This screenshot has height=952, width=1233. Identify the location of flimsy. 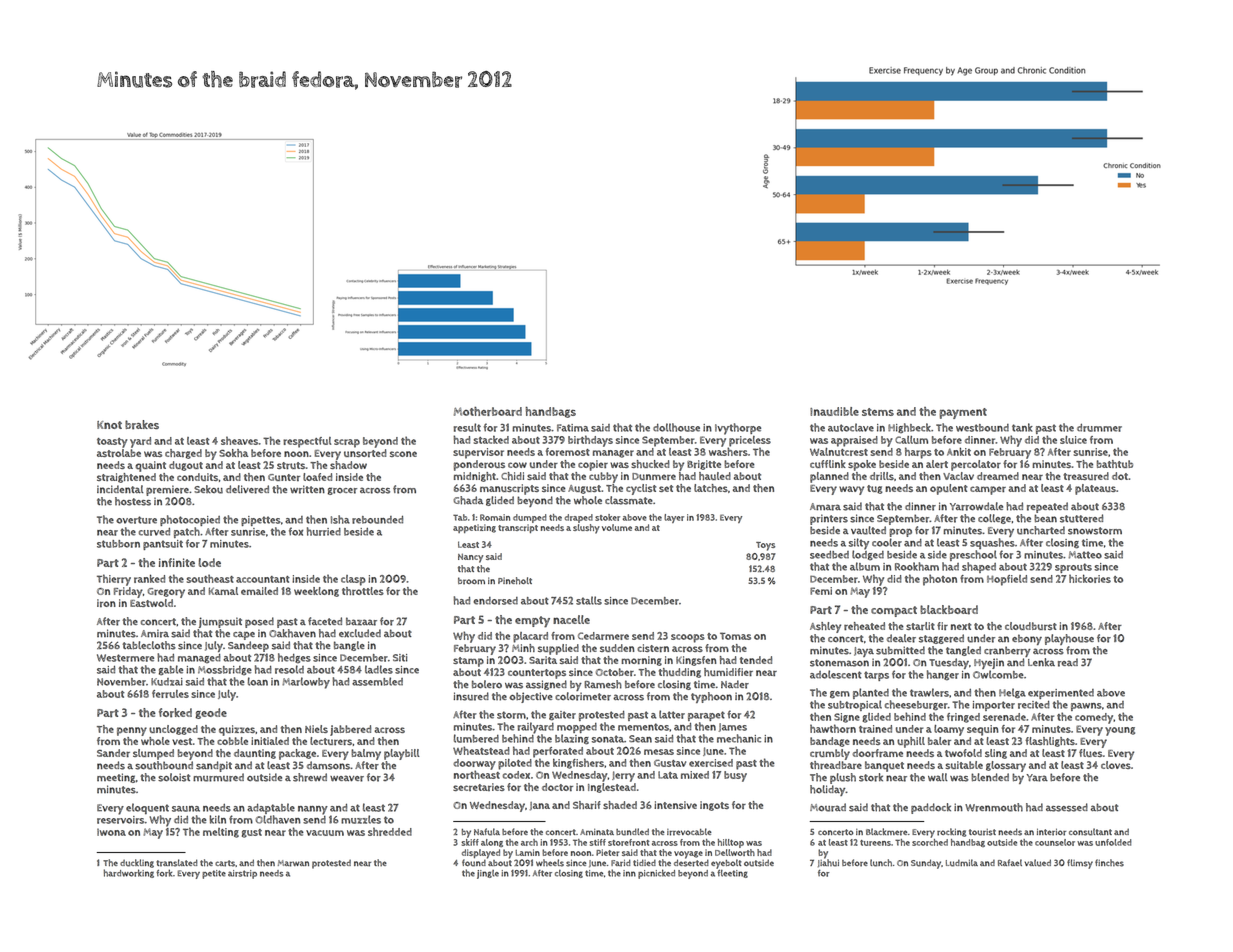
(1080, 864).
